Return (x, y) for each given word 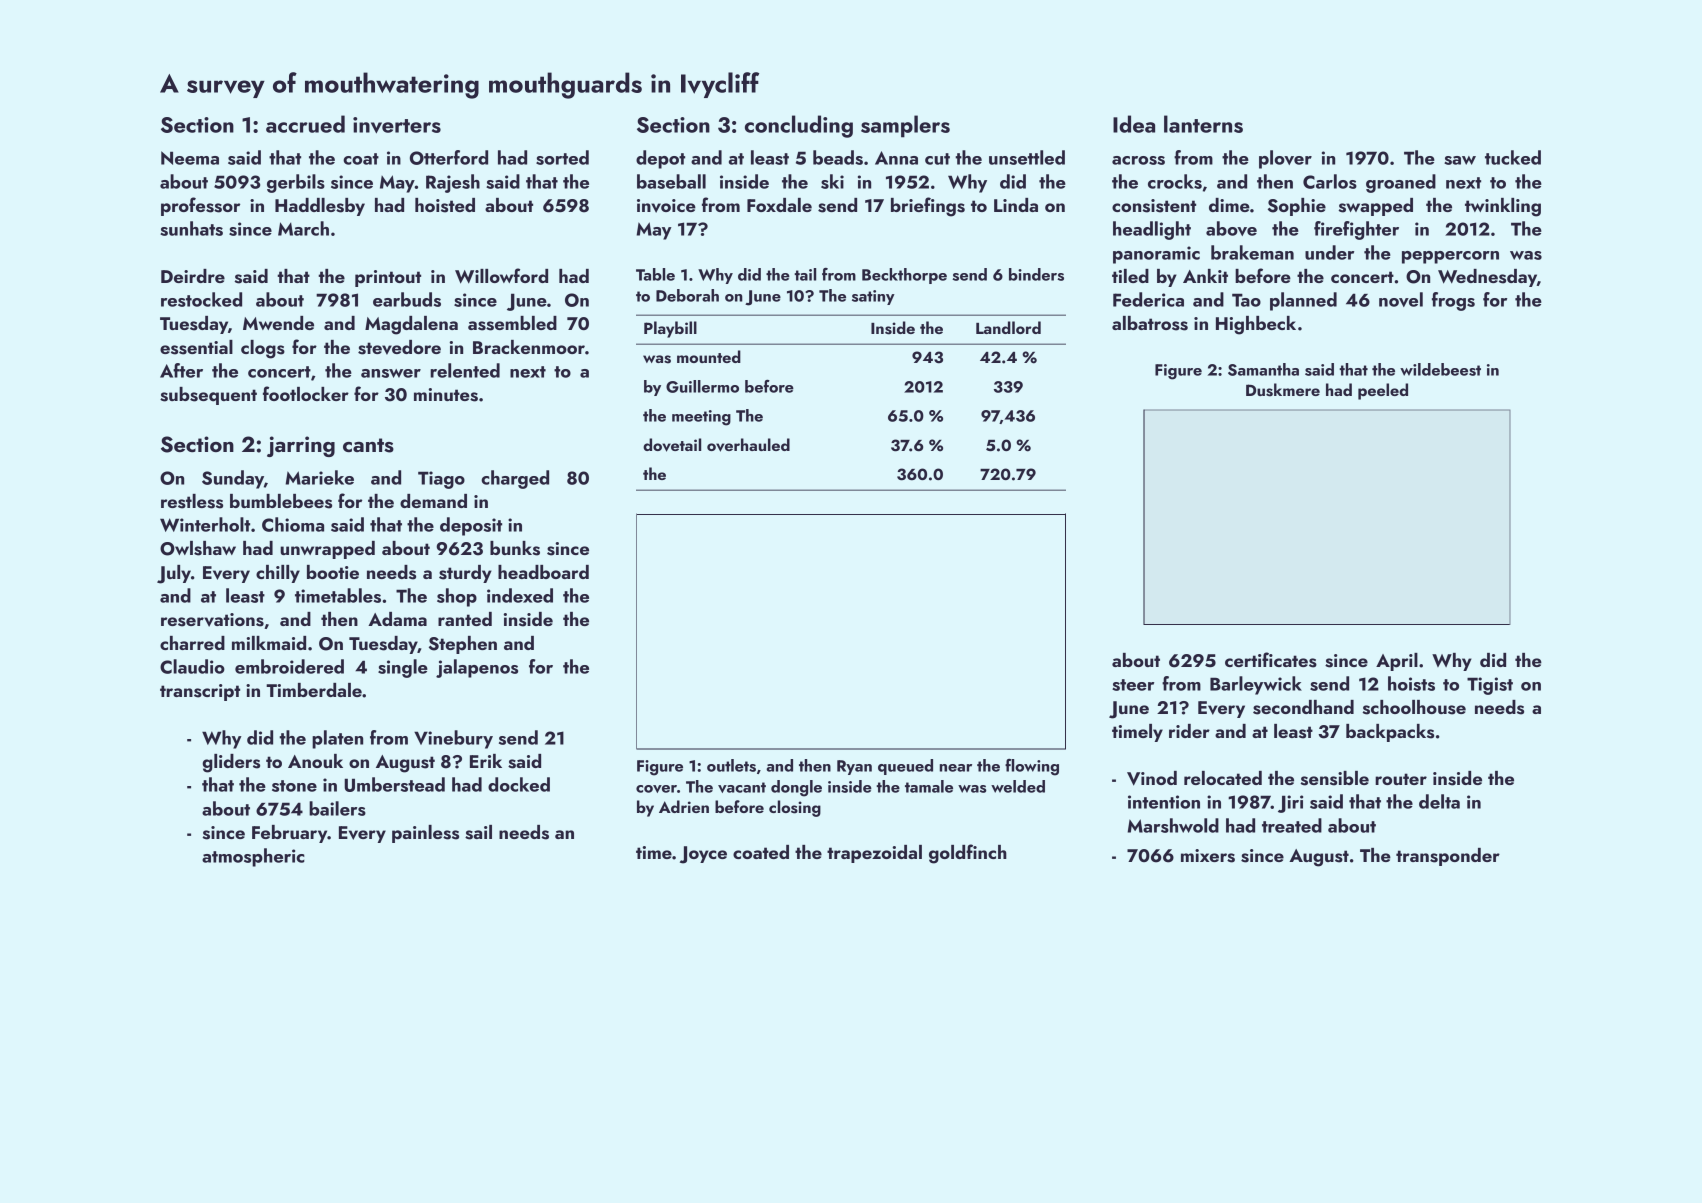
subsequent (208, 396)
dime (1229, 205)
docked (519, 784)
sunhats (191, 228)
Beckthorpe (904, 276)
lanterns (1203, 124)
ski (832, 181)
